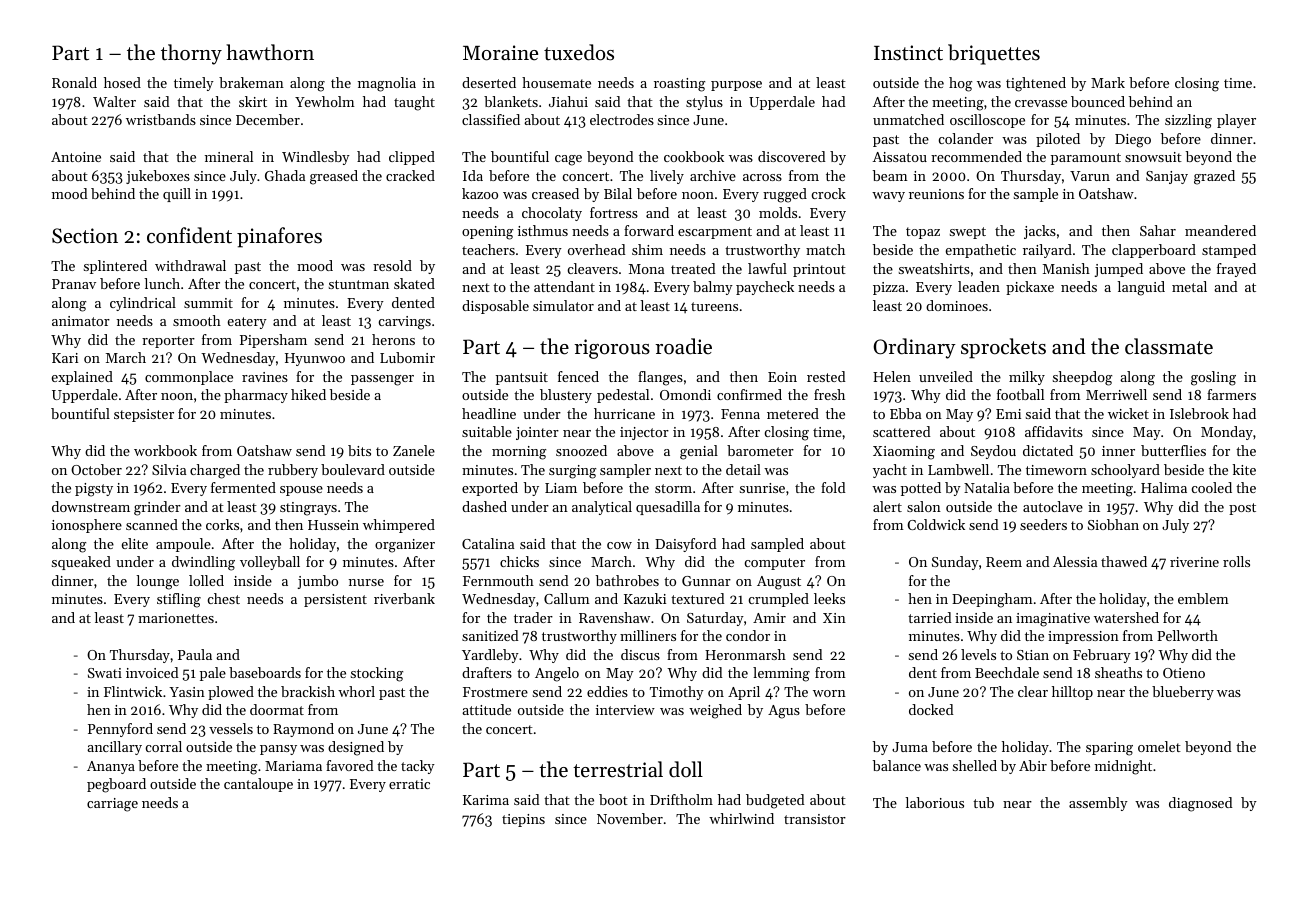 The width and height of the screenshot is (1308, 924). What do you see at coordinates (741, 818) in the screenshot?
I see `whirlwind` at bounding box center [741, 818].
